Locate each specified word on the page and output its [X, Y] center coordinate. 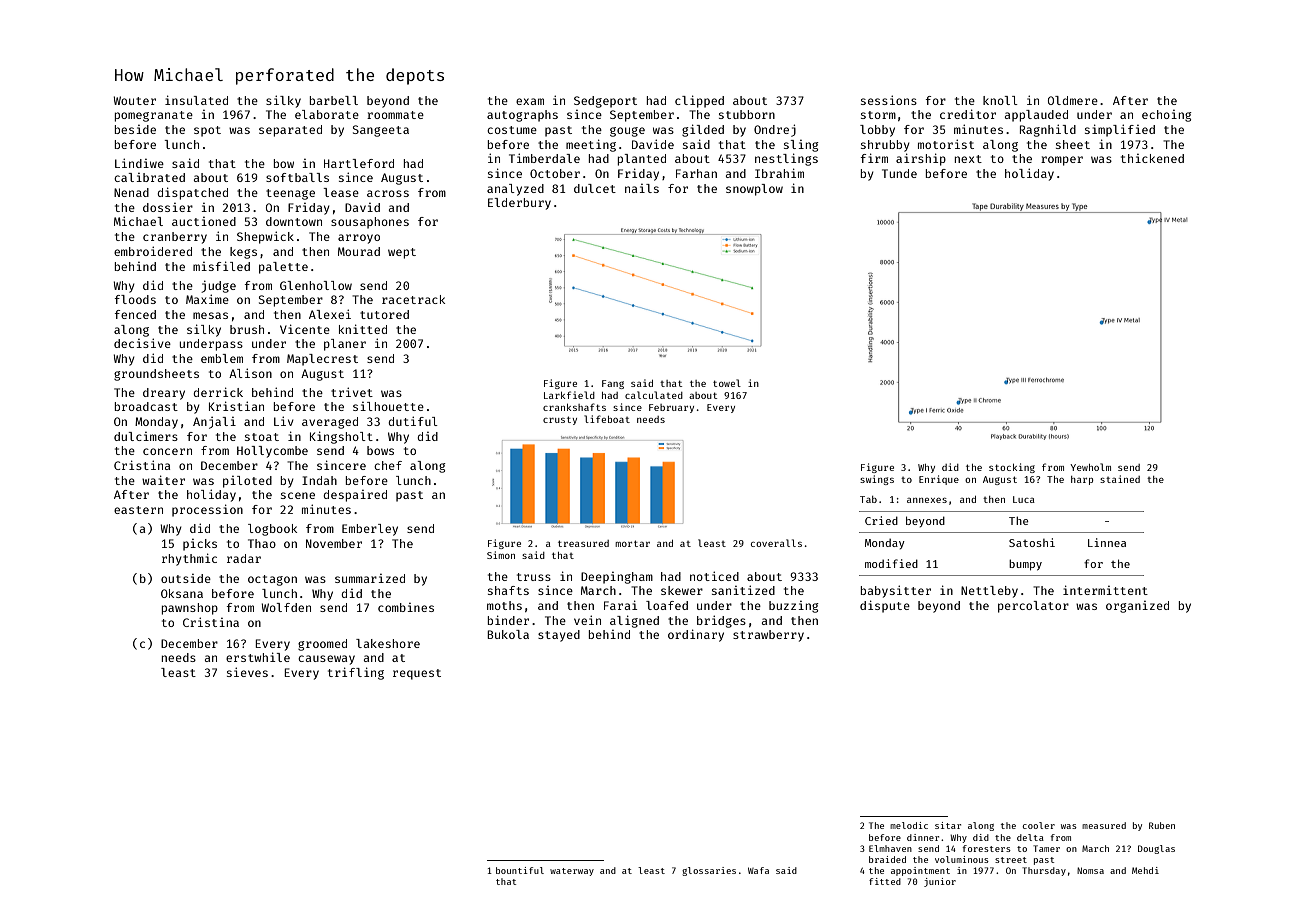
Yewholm [1090, 467]
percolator [1033, 607]
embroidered [153, 251]
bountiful [520, 870]
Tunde [899, 173]
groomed [322, 645]
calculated [654, 395]
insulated [196, 100]
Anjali [214, 423]
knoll [1000, 100]
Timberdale [544, 158]
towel [727, 383]
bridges [721, 621]
